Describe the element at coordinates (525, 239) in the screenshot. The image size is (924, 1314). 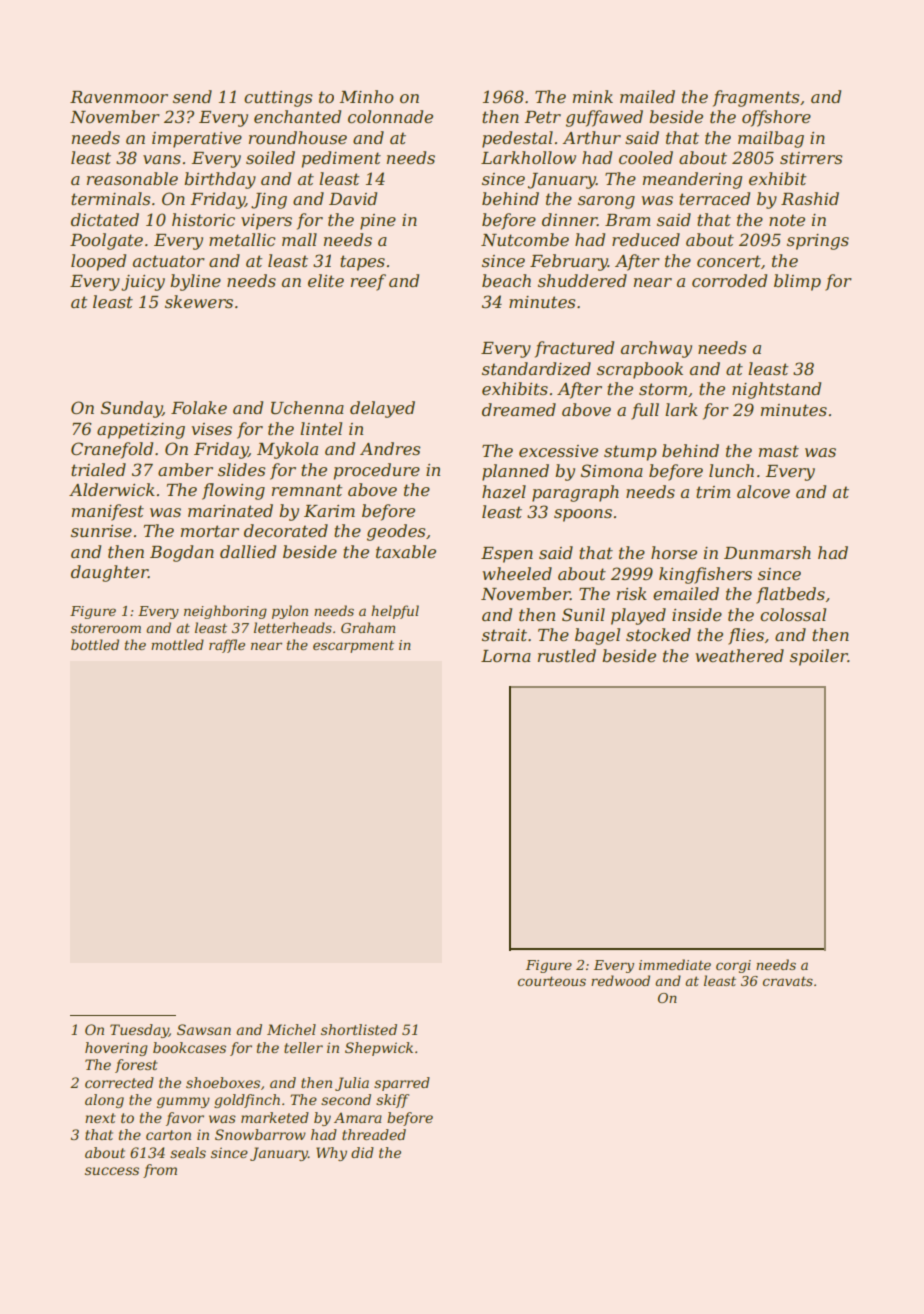
I see `Nutcombe` at that location.
